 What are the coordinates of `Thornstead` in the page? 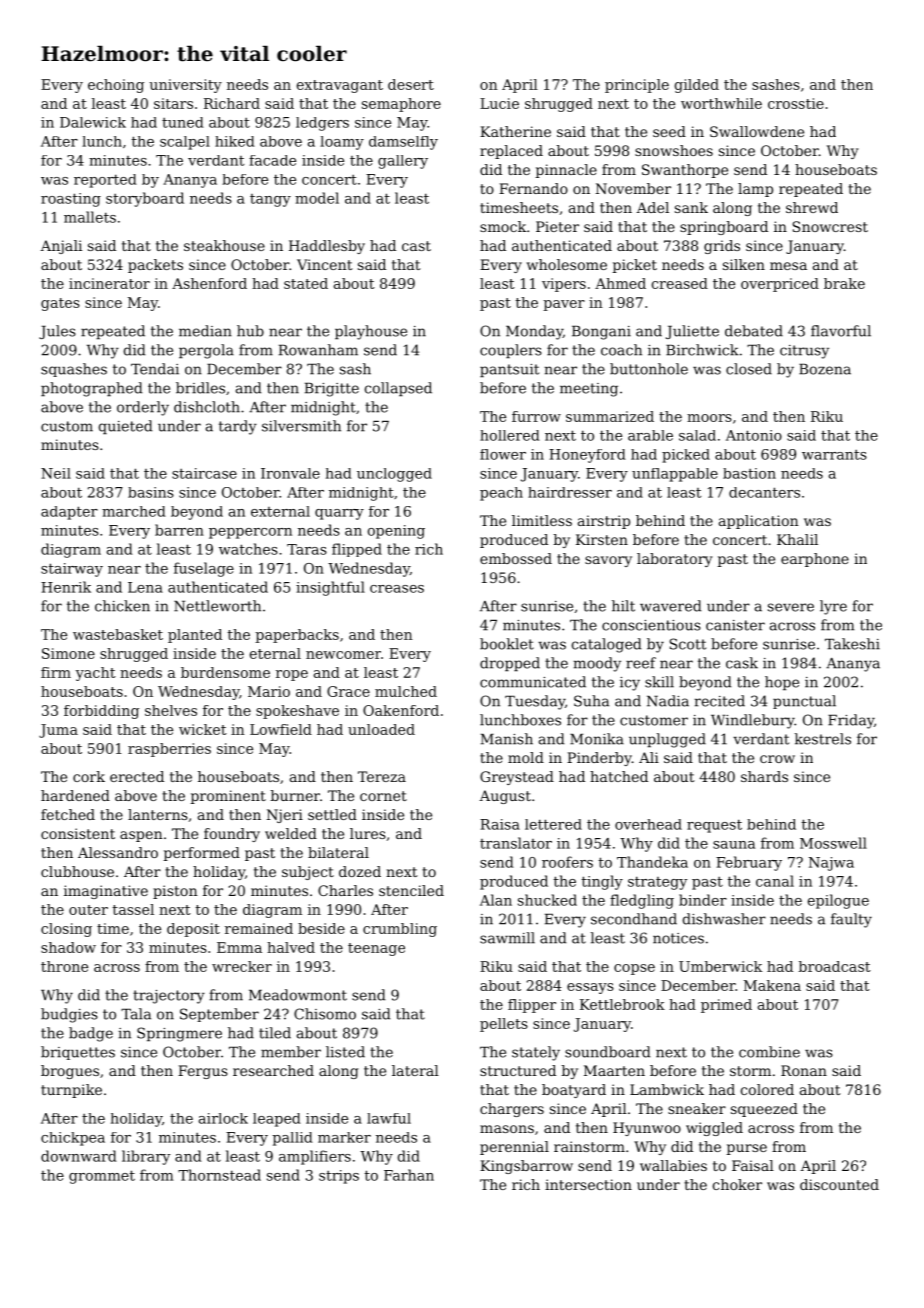 It's located at (219, 1175).
